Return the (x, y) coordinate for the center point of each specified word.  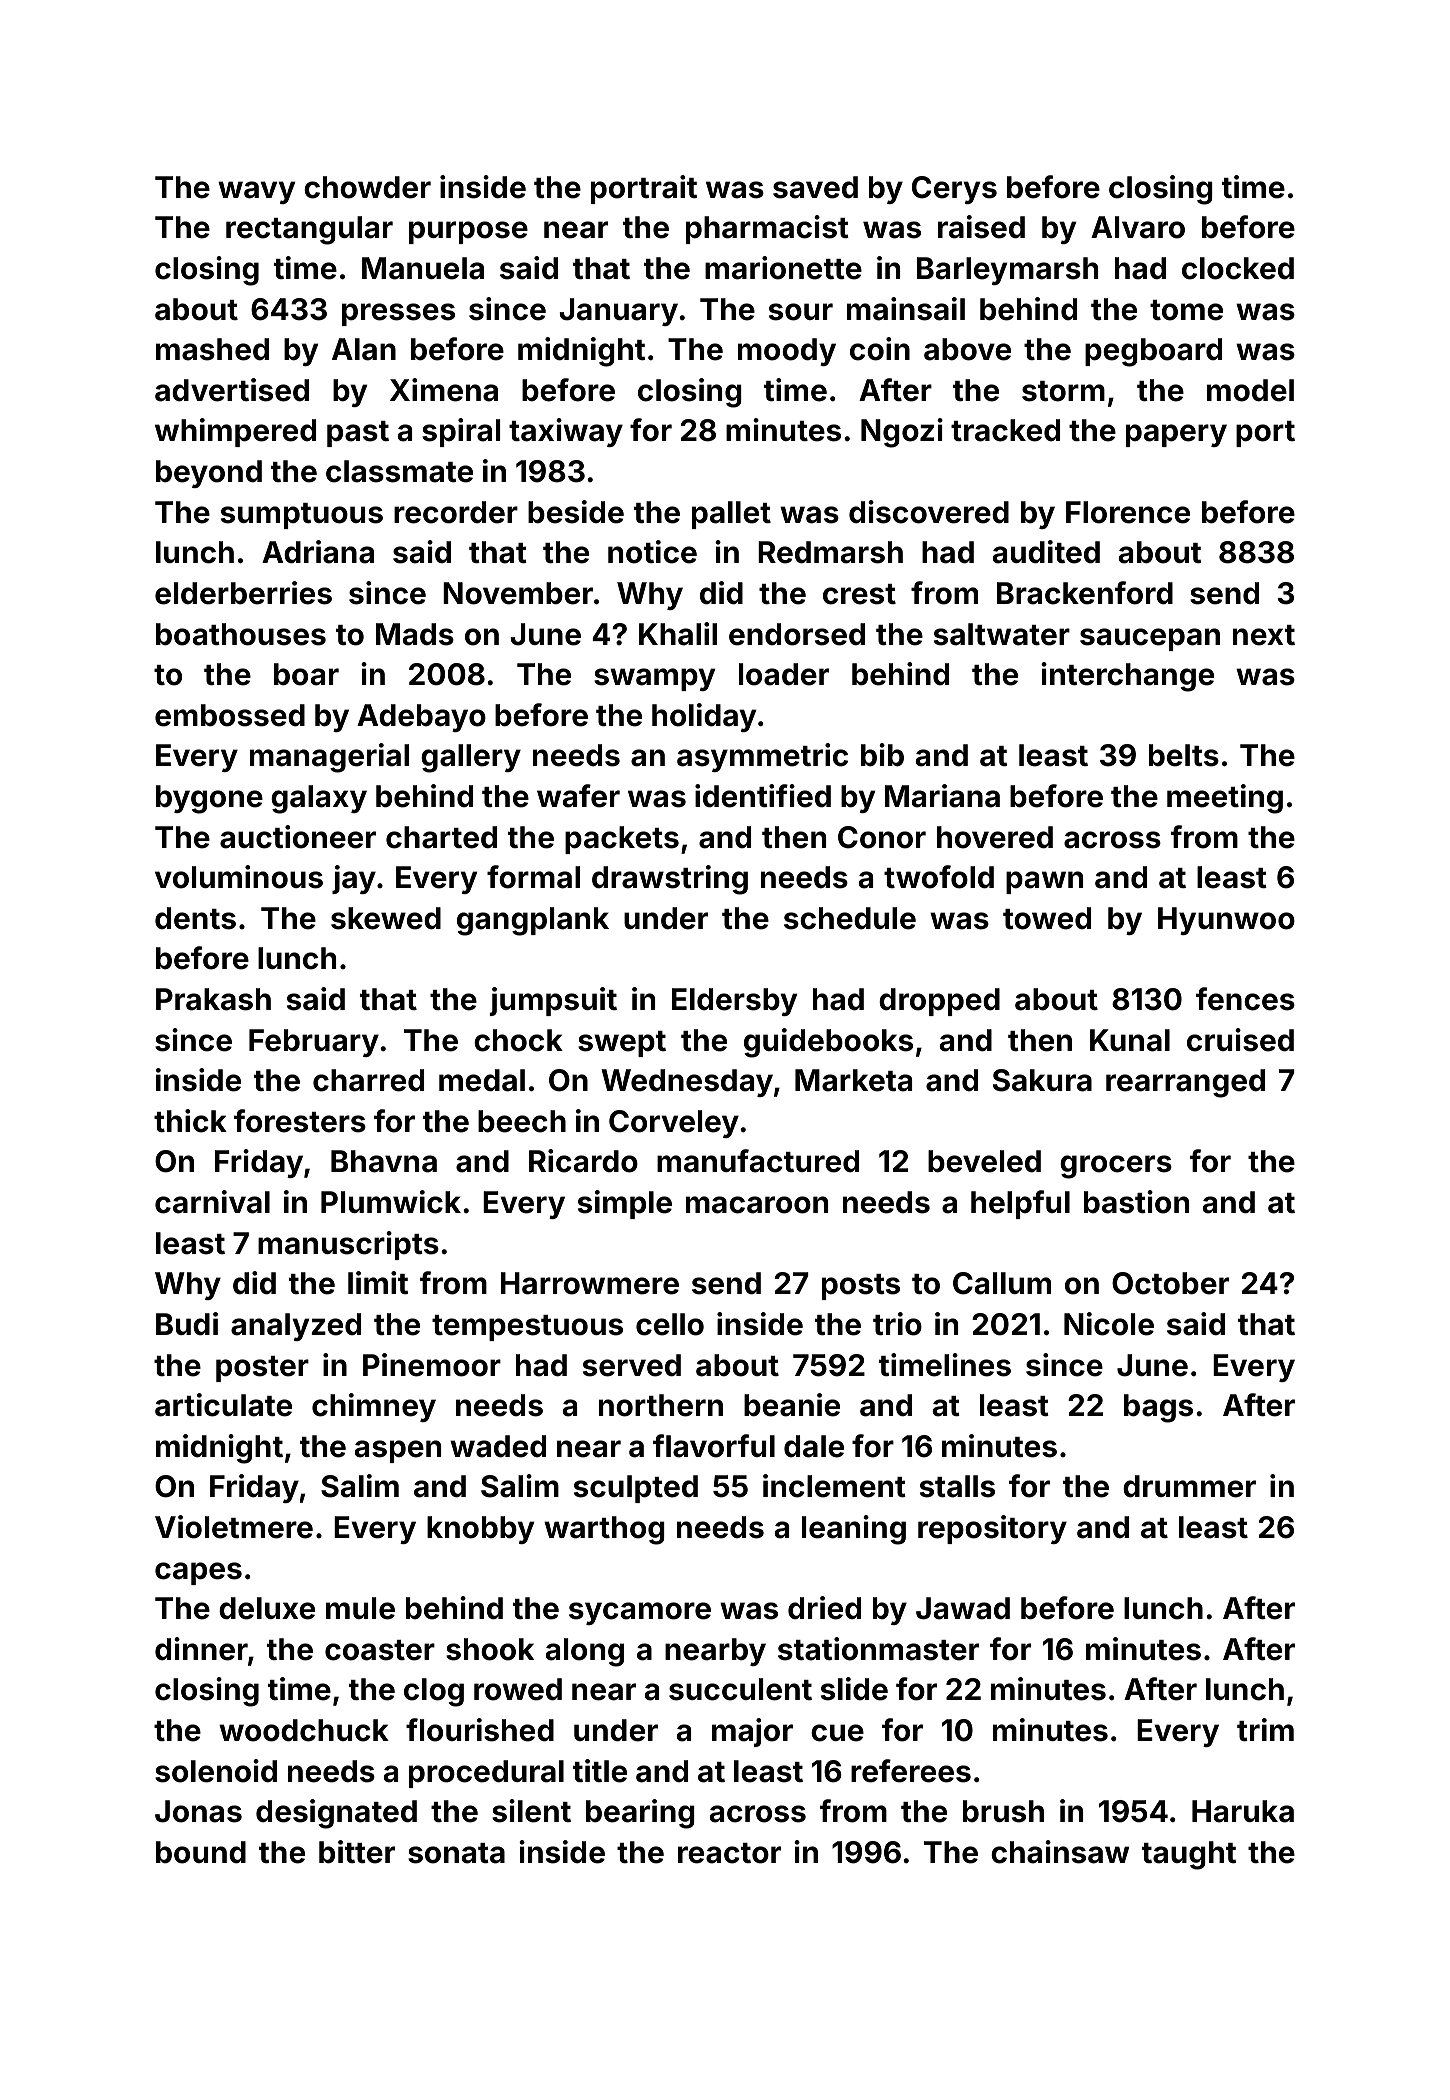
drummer (1189, 1486)
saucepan (1150, 639)
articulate (223, 1405)
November (518, 593)
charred (368, 1080)
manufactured (758, 1161)
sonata (456, 1853)
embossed (230, 715)
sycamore (640, 1613)
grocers (1116, 1167)
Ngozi (902, 433)
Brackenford (1085, 593)
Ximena (444, 390)
